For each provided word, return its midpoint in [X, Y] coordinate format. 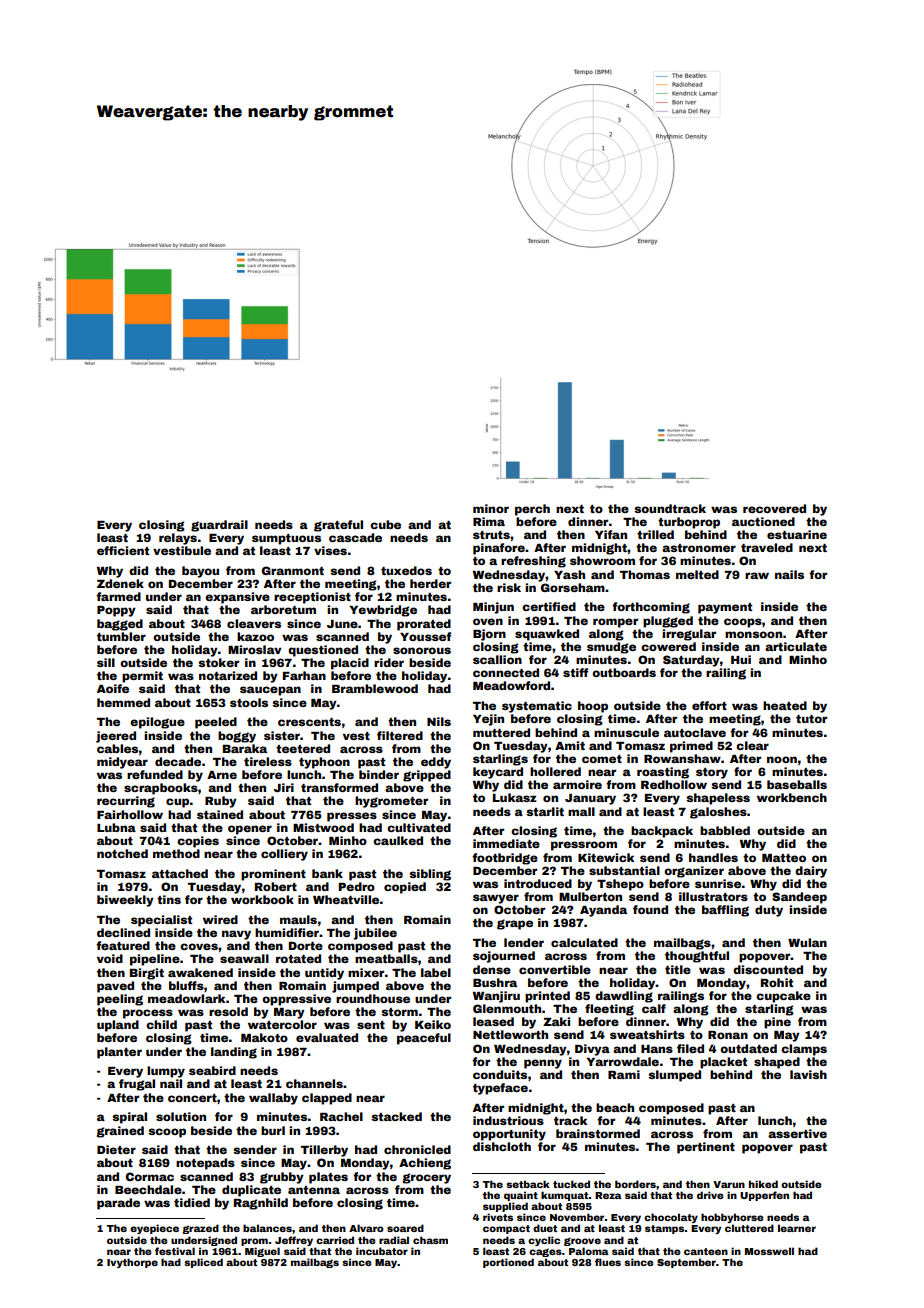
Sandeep [799, 898]
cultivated [419, 827]
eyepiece [154, 1229]
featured [123, 945]
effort [709, 705]
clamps [804, 1050]
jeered [116, 737]
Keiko [433, 1024]
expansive [237, 598]
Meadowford [511, 685]
